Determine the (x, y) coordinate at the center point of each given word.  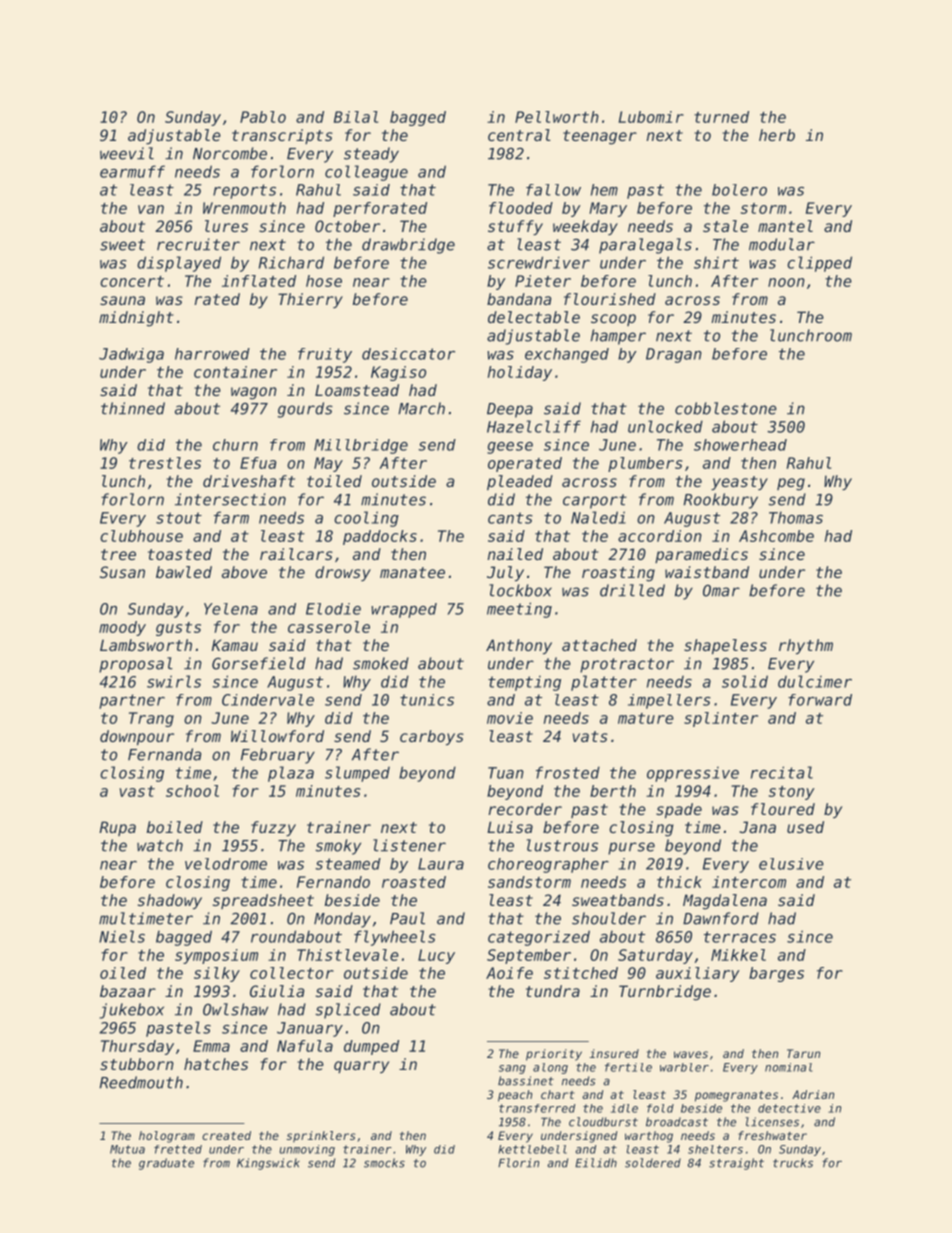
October (347, 226)
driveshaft (249, 481)
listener (409, 845)
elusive (791, 864)
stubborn (137, 1064)
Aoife (509, 973)
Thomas (796, 517)
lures (226, 226)
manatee (412, 572)
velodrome (226, 864)
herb (777, 135)
